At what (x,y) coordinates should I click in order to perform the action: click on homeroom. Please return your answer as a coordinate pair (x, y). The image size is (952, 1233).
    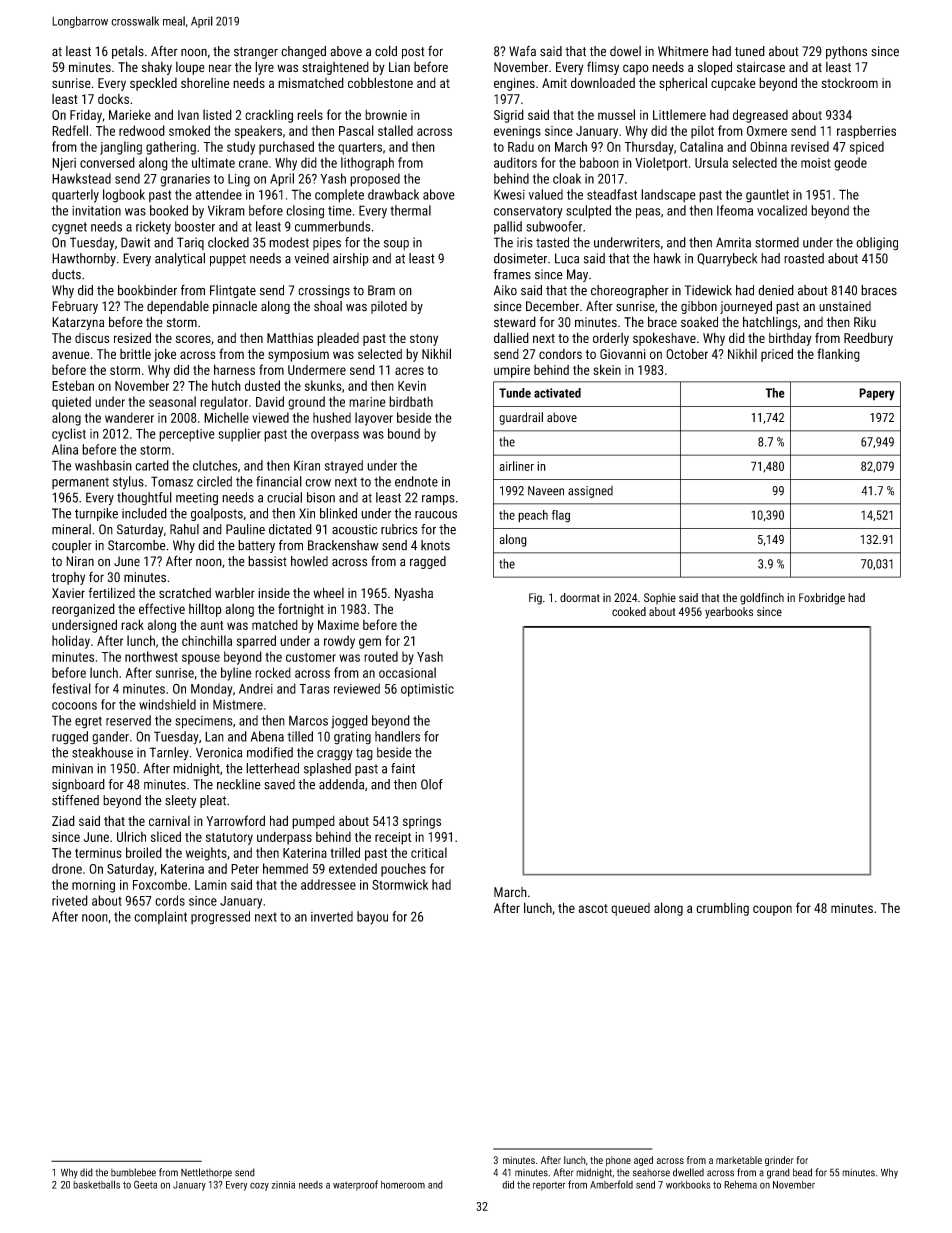
    Looking at the image, I should click on (403, 1185).
